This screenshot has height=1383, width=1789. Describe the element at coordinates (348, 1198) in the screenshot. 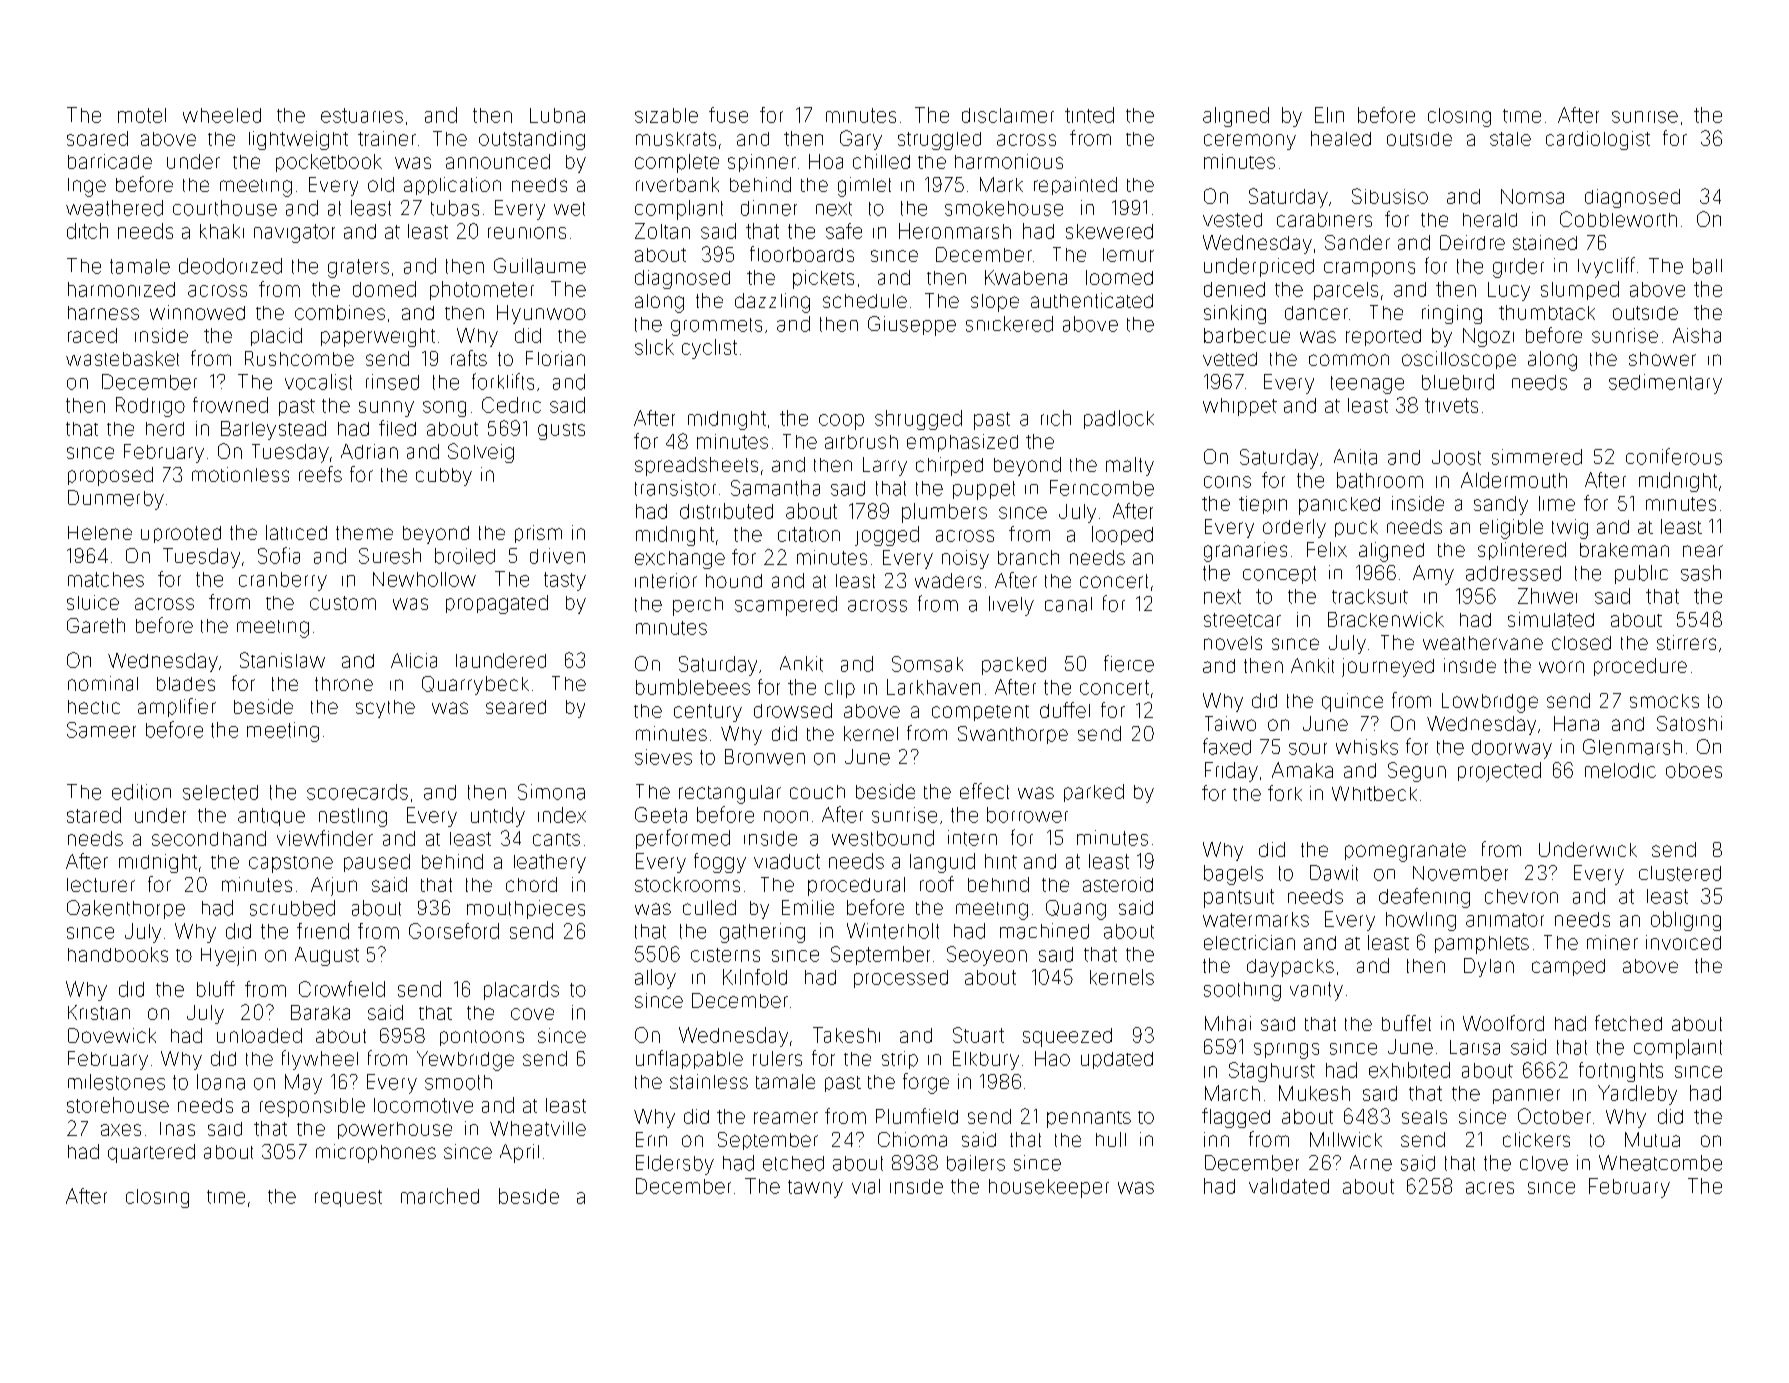

I see `request` at that location.
